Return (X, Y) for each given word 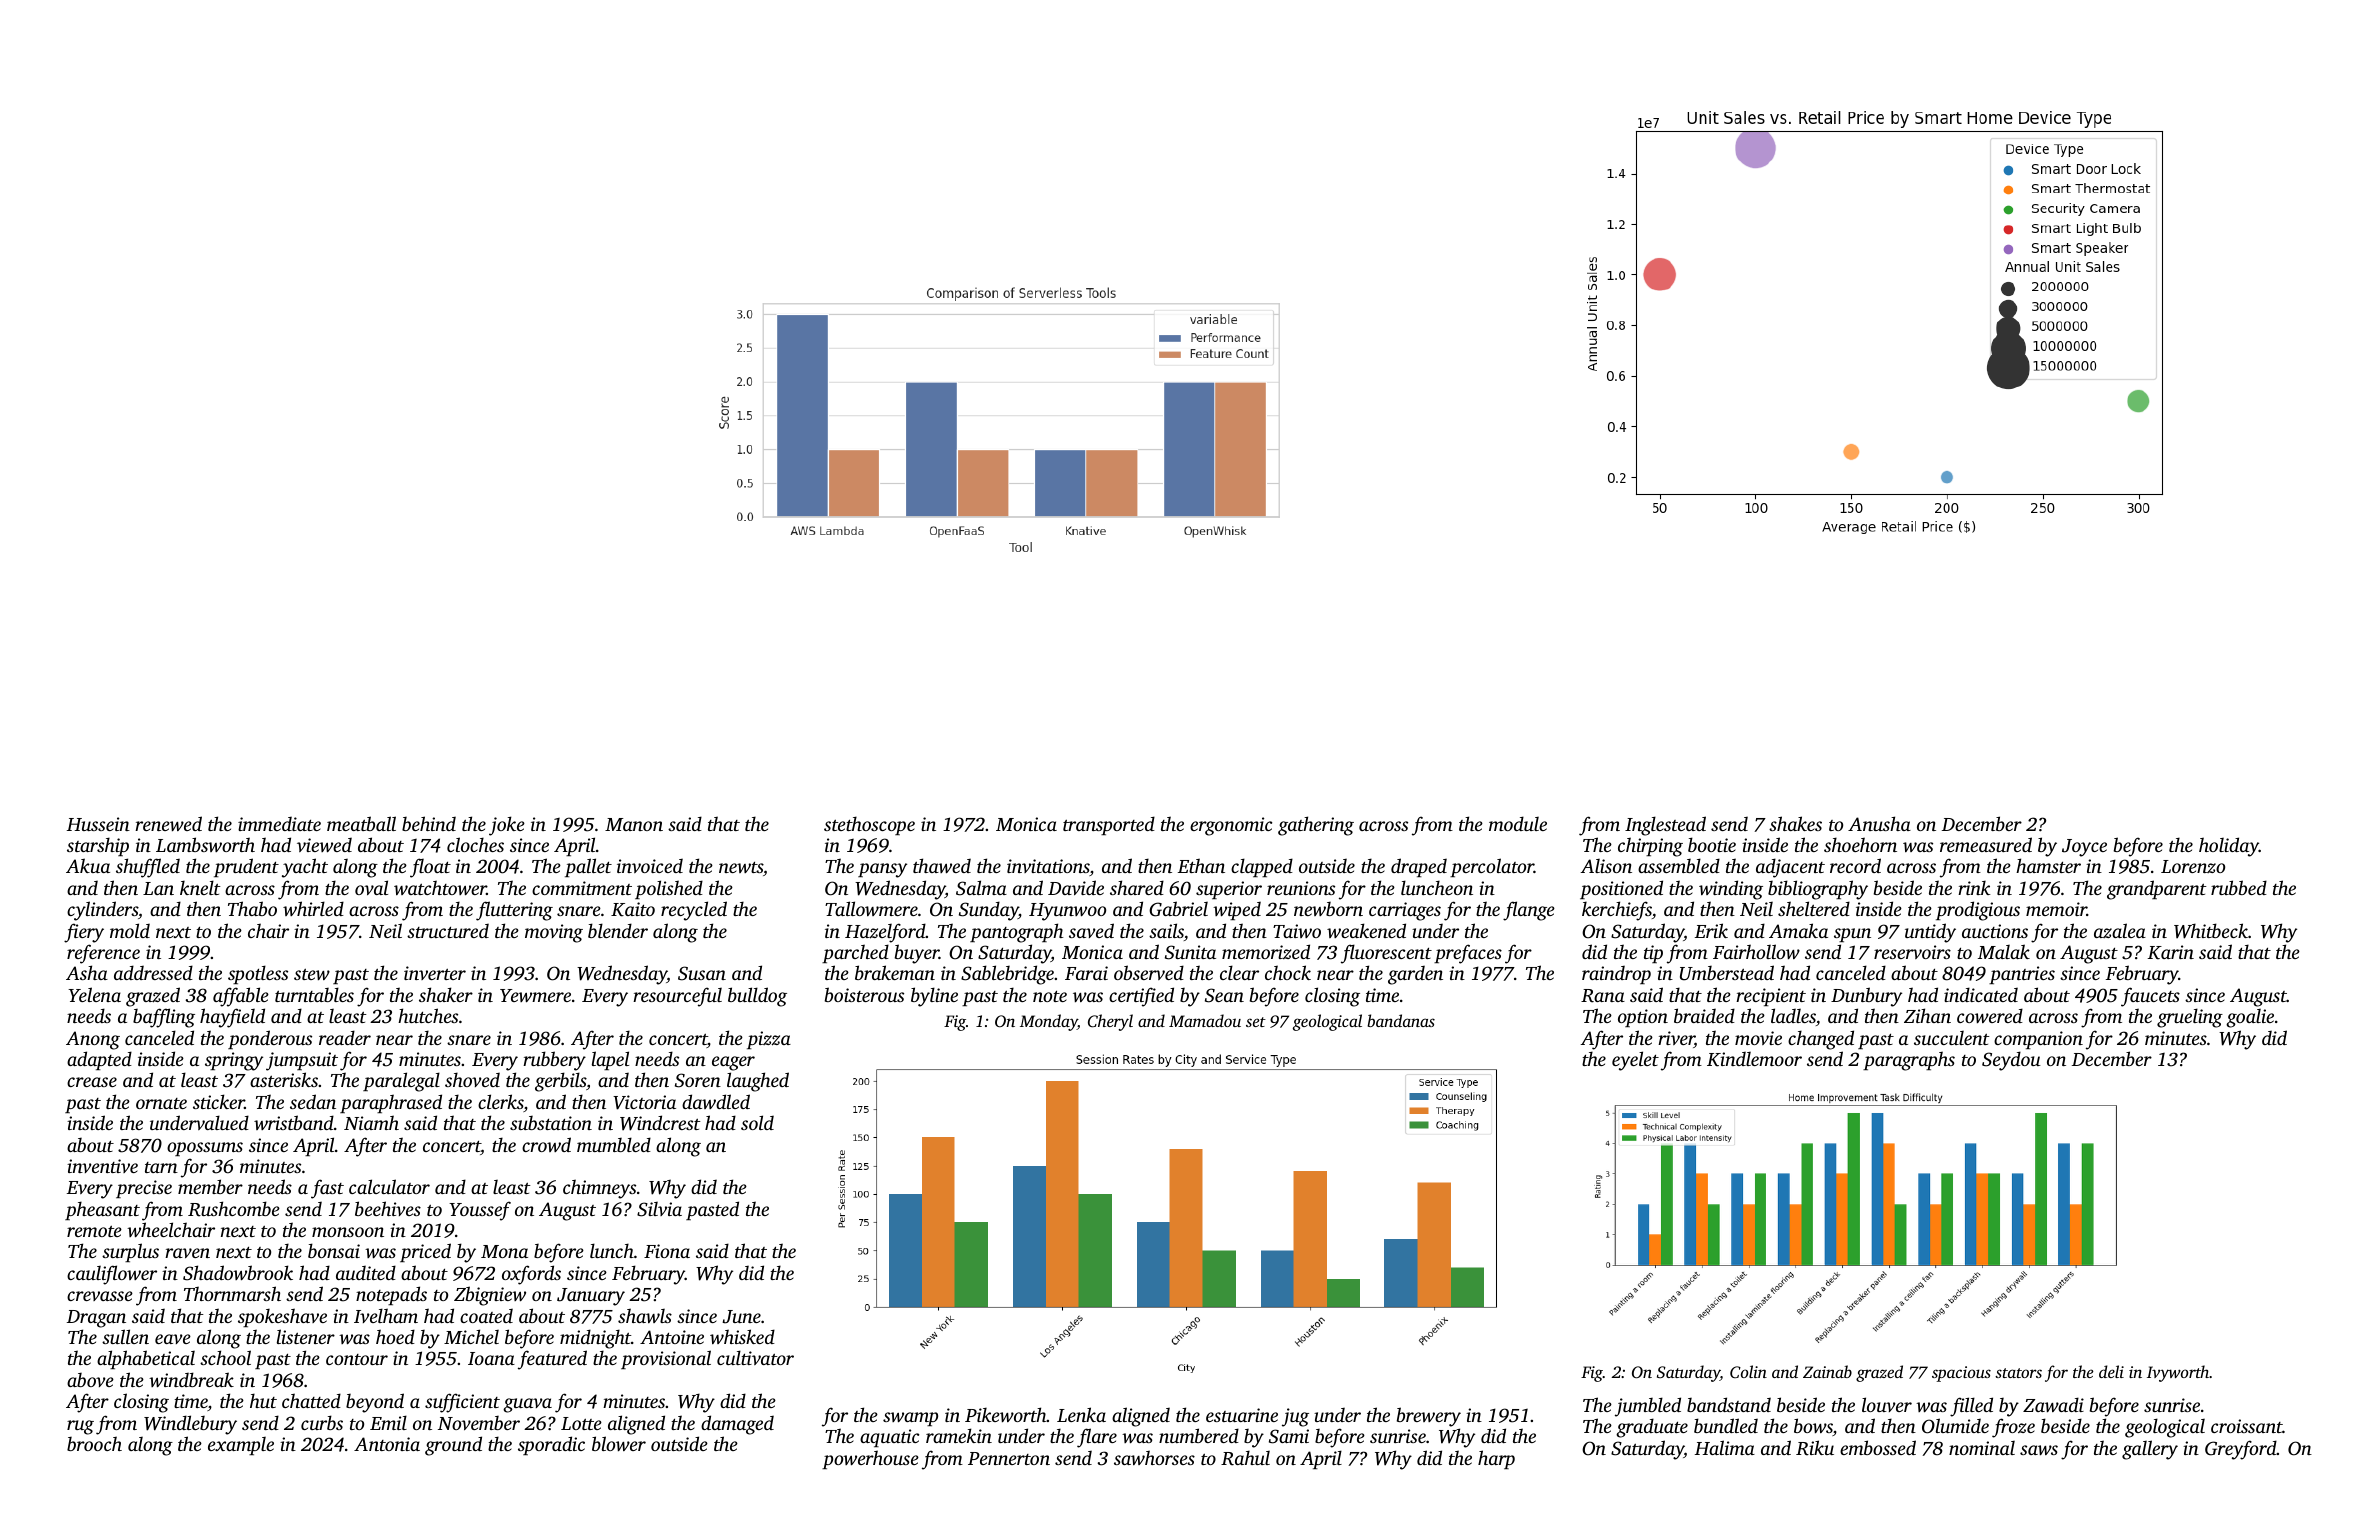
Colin (1748, 1371)
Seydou (2011, 1061)
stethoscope (869, 825)
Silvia (659, 1209)
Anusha (1879, 823)
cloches (475, 844)
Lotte (581, 1423)
